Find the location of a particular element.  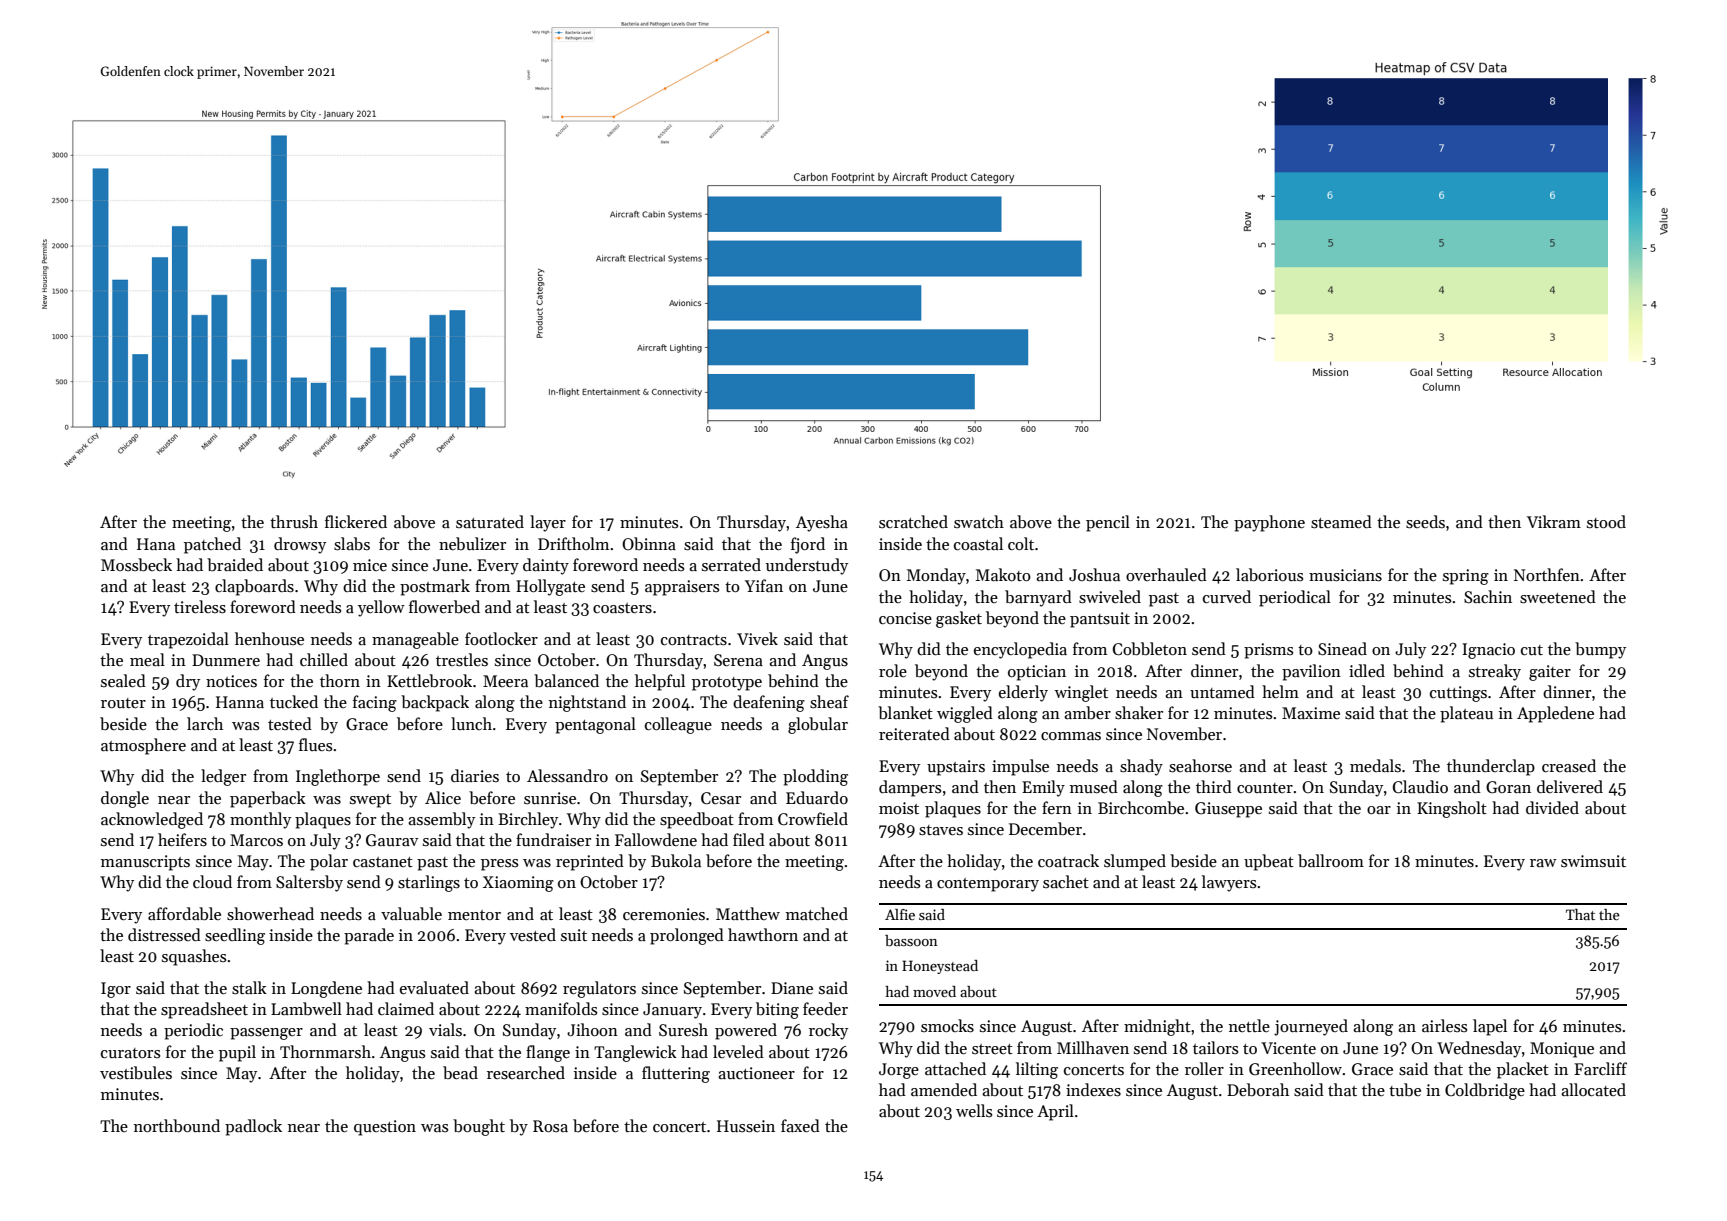

Inglethorpe is located at coordinates (338, 777).
